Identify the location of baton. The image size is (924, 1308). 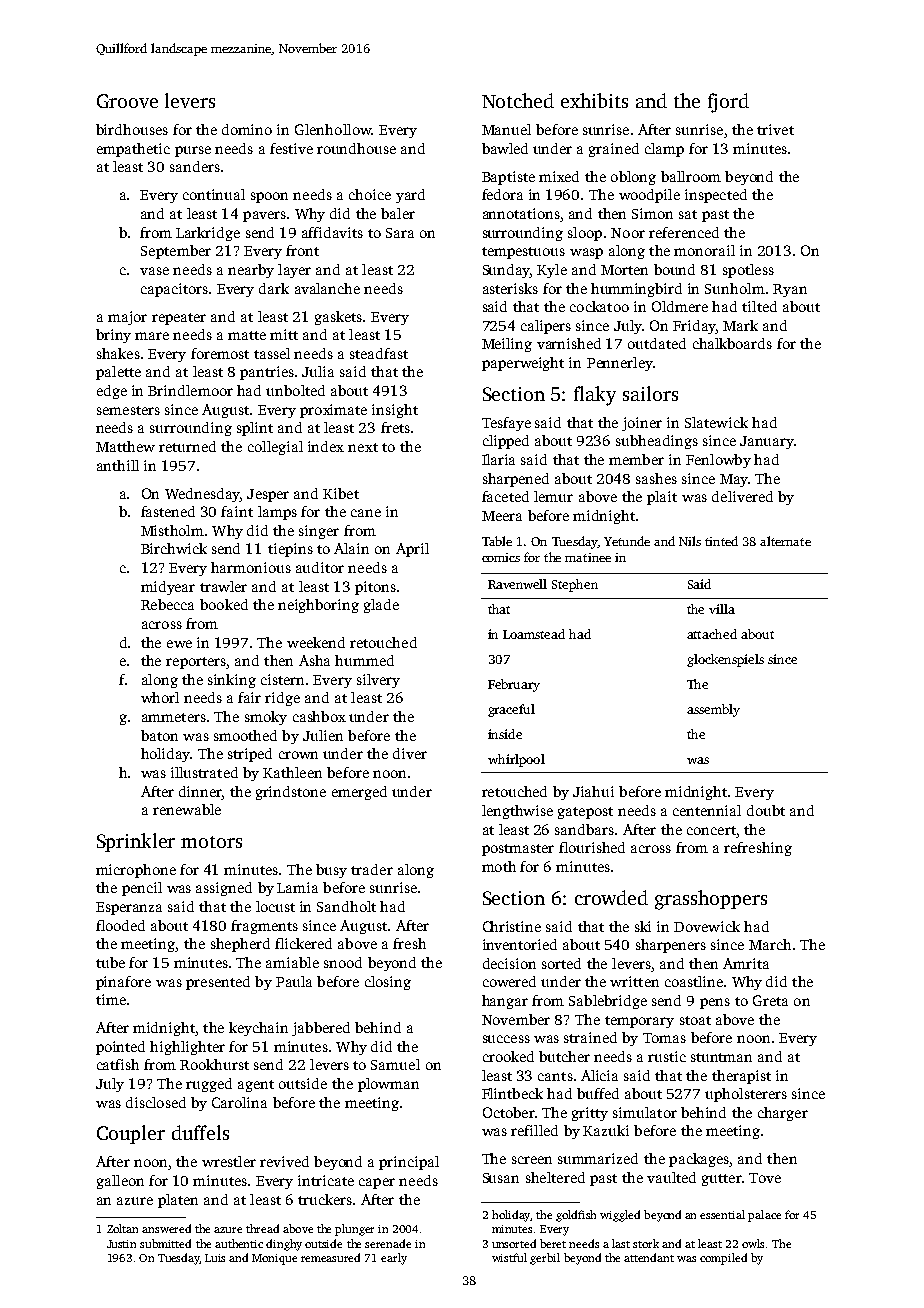
(159, 735).
